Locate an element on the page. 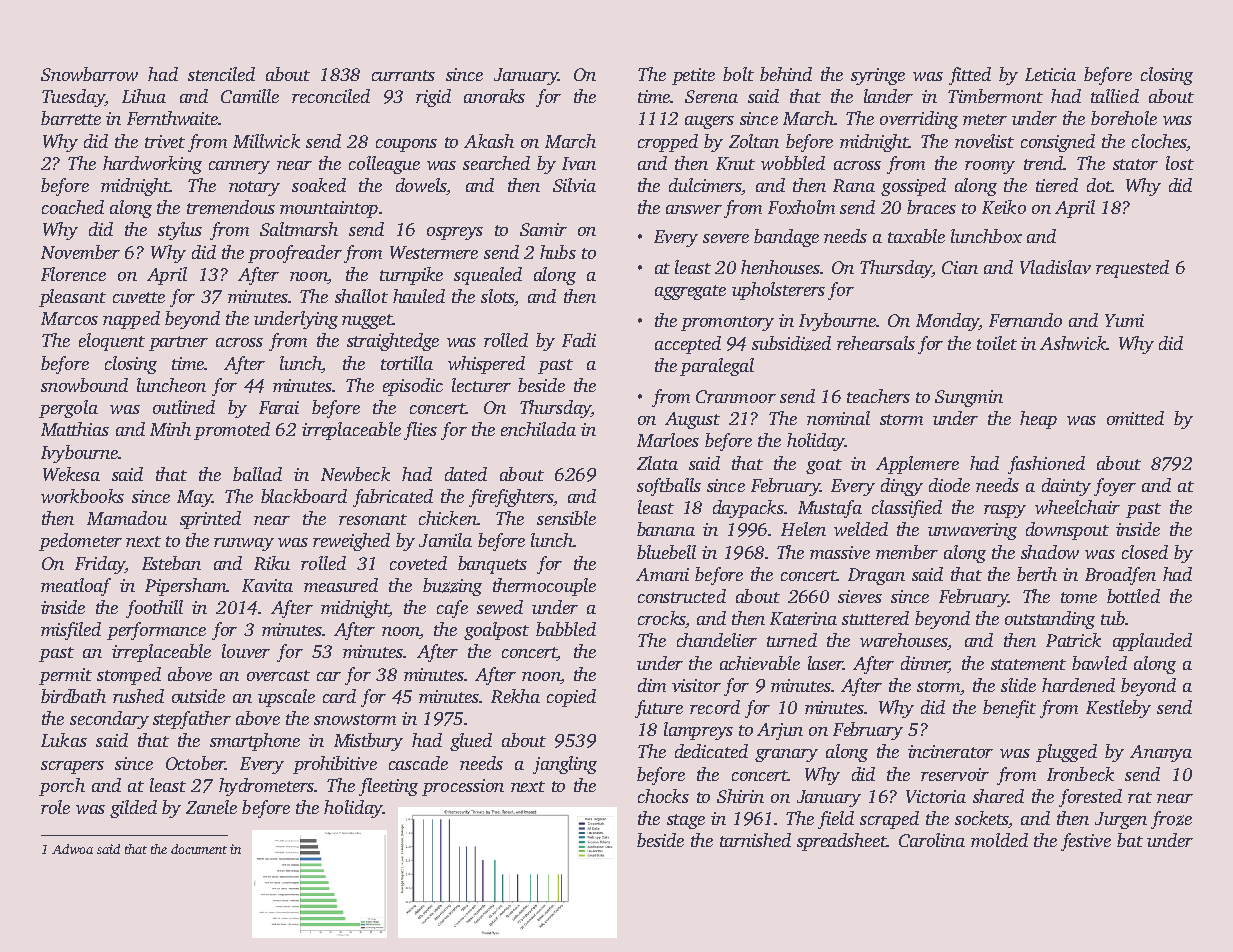 The width and height of the image is (1233, 952). Mistbury is located at coordinates (368, 742).
